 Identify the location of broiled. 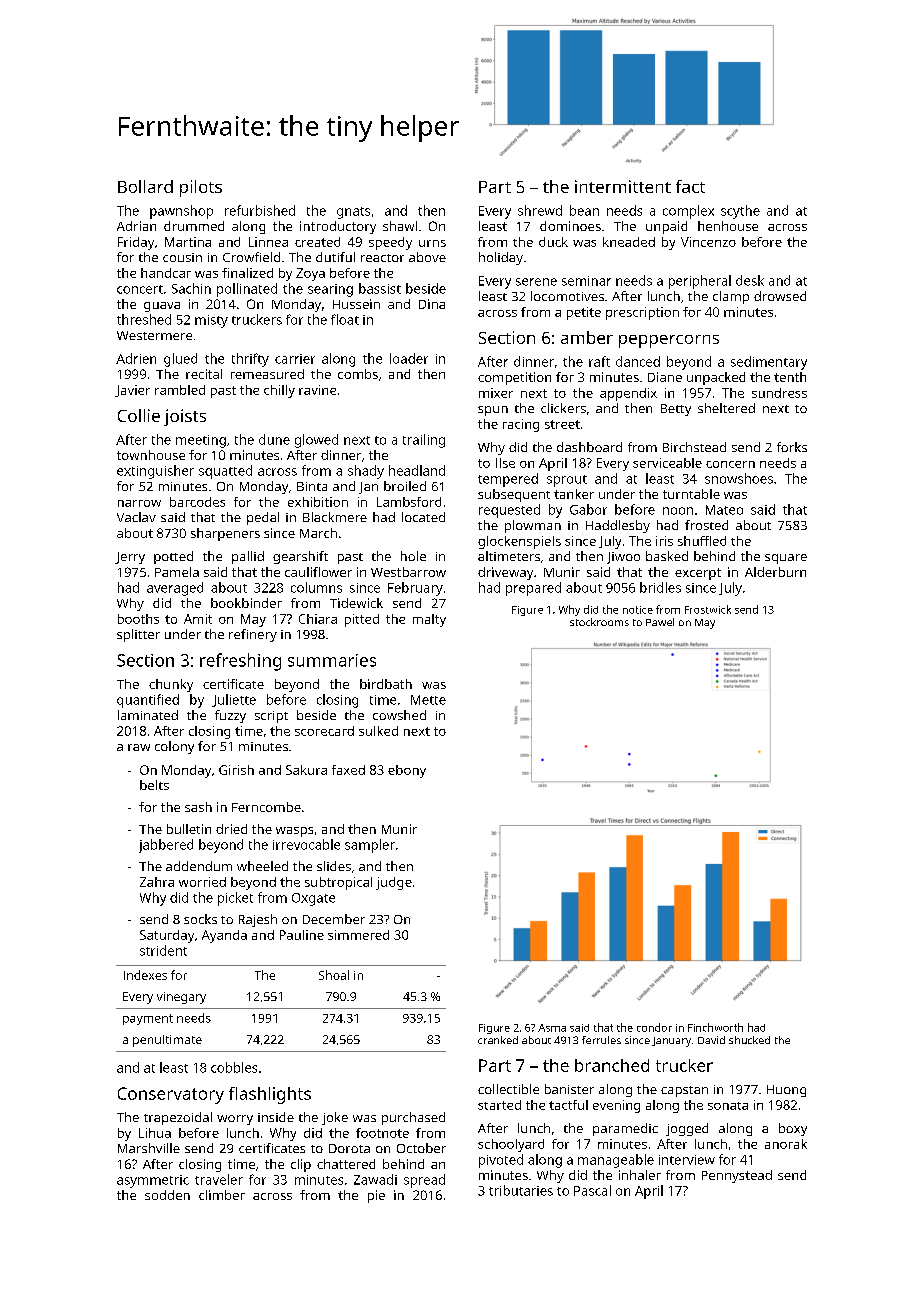
(405, 486).
